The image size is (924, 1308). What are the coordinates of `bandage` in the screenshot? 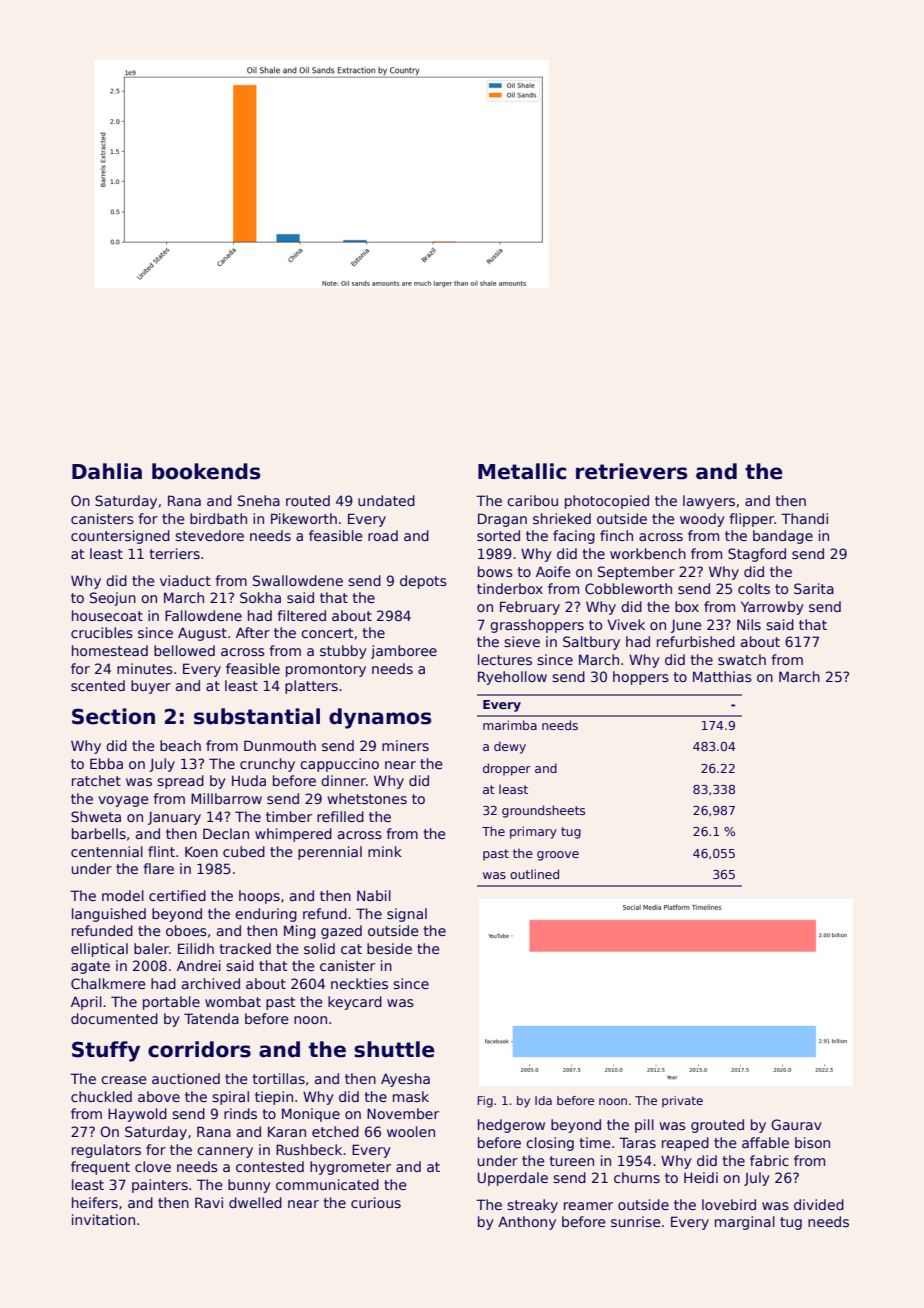 It's located at (783, 537).
